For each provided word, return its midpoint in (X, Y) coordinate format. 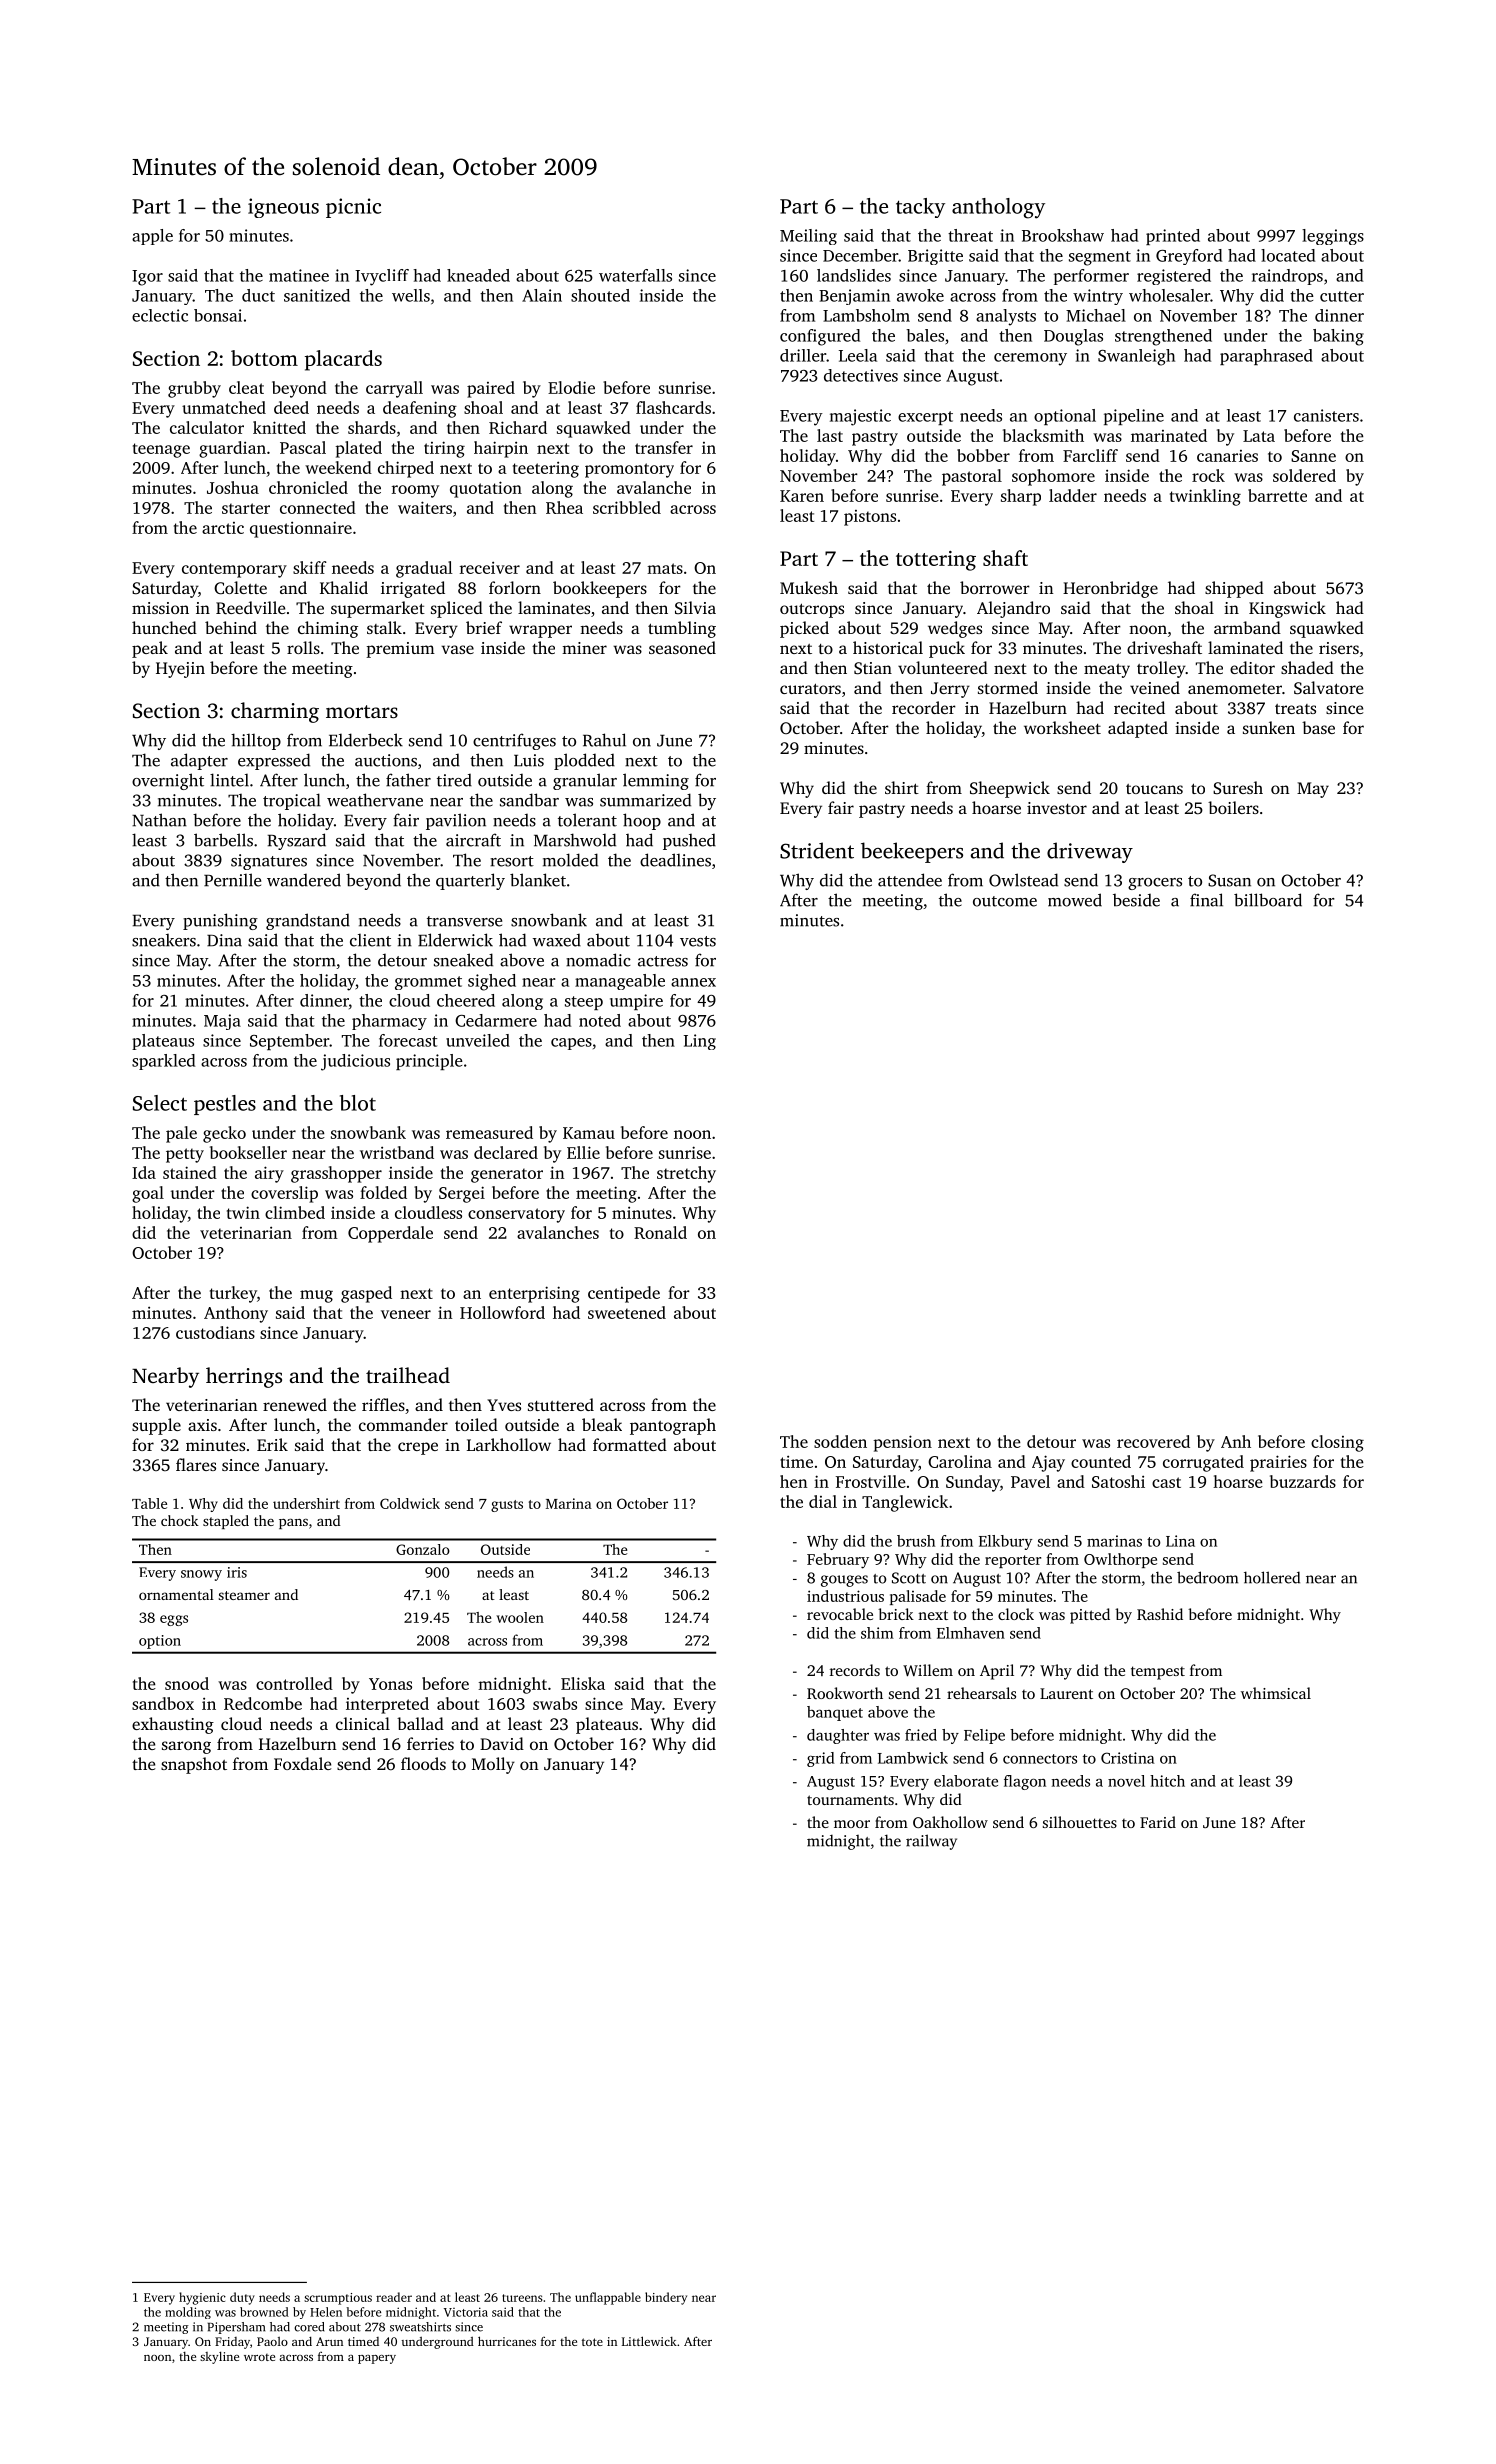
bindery (666, 2298)
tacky (920, 208)
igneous (283, 208)
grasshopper (336, 1174)
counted (1101, 1461)
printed (1173, 237)
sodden (840, 1441)
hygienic (202, 2298)
